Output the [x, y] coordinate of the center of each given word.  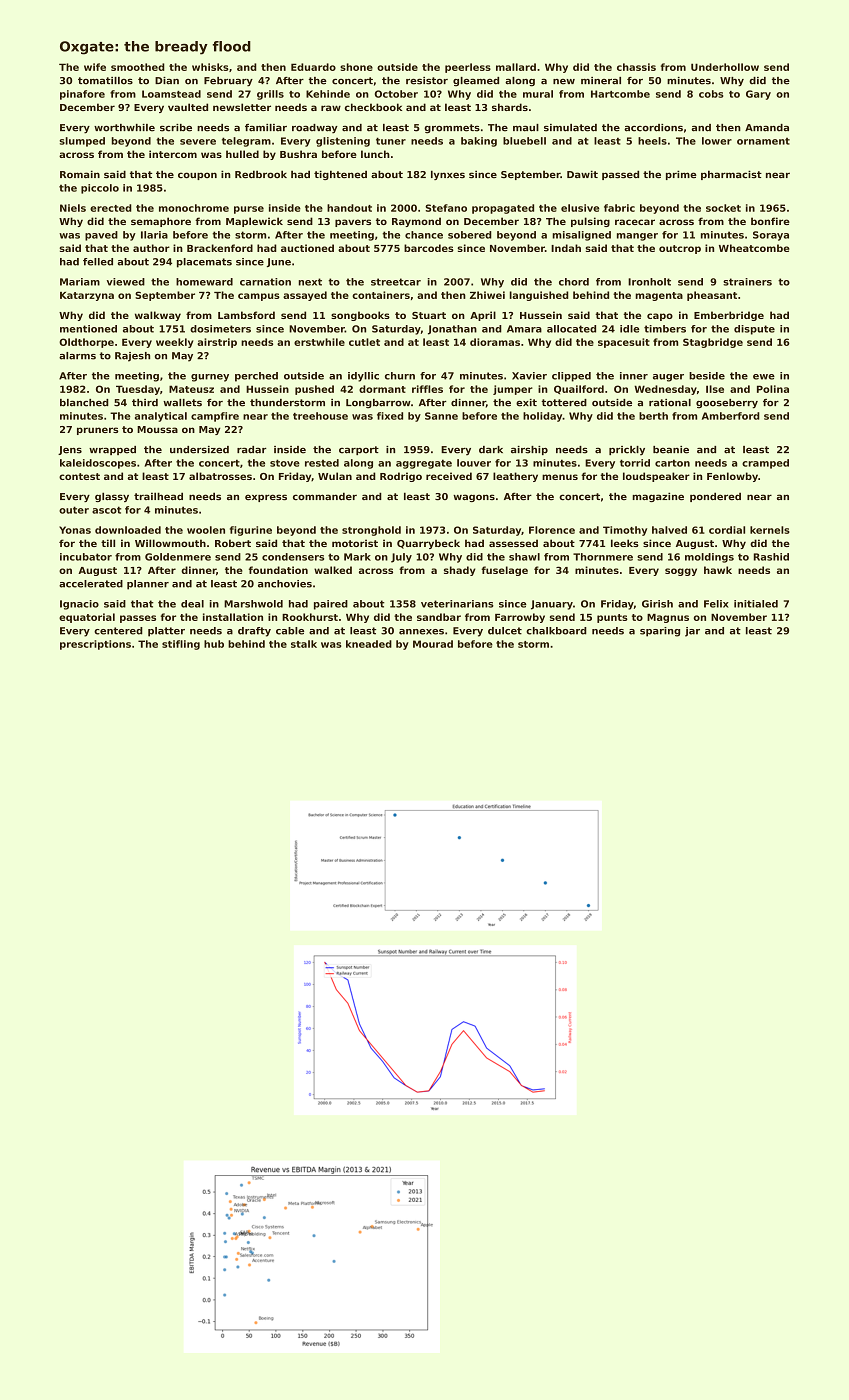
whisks [210, 67]
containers [381, 295]
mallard [516, 67]
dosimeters [220, 329]
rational [670, 403]
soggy [681, 572]
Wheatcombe [754, 248]
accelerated [91, 584]
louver [474, 463]
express [266, 498]
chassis [636, 67]
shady [460, 571]
